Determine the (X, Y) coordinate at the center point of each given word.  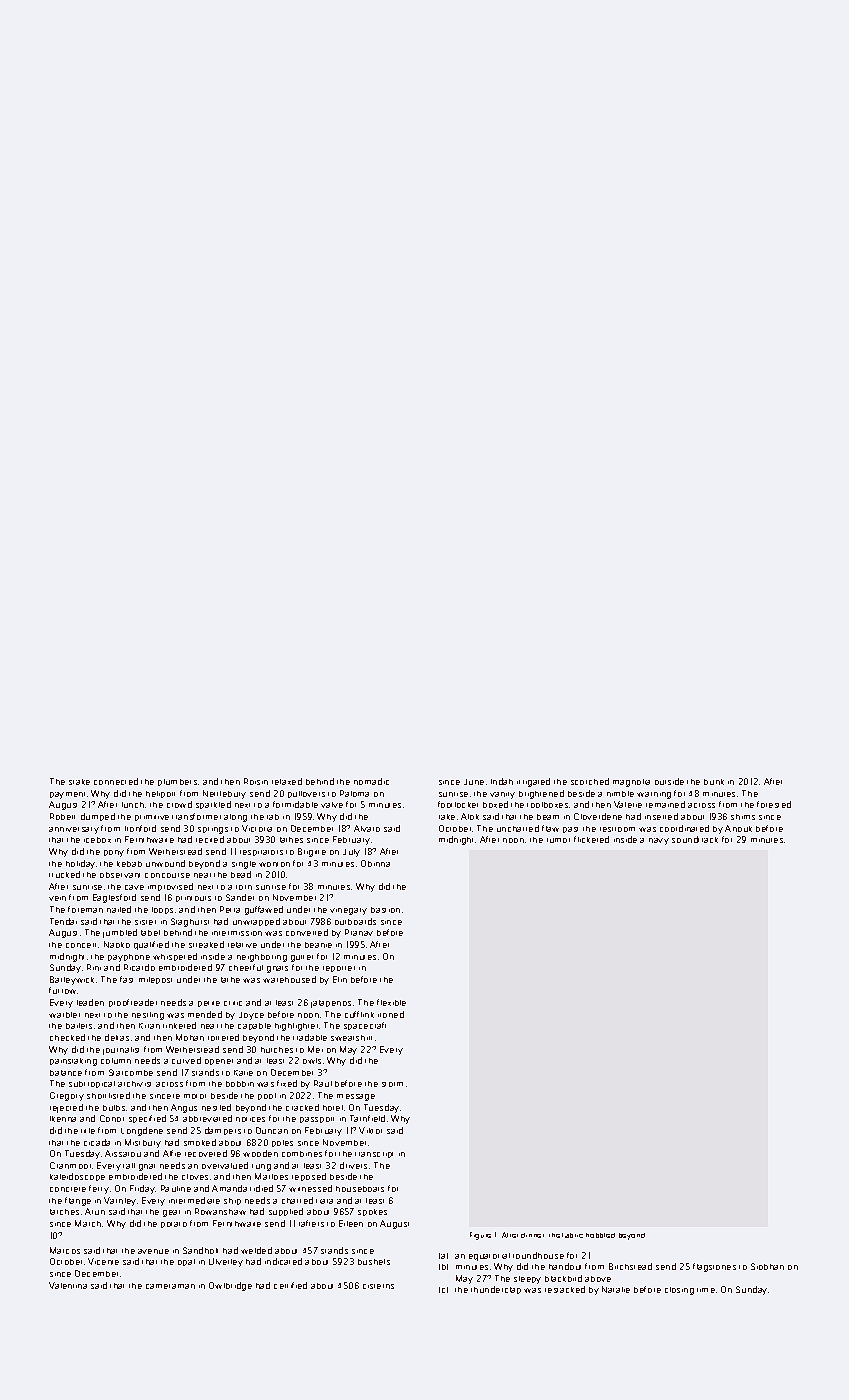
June (474, 782)
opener (219, 1062)
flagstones (714, 1267)
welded (256, 1250)
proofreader (133, 1003)
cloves (195, 1177)
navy (659, 841)
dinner (532, 1235)
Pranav (359, 932)
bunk (714, 782)
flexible (391, 1002)
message (356, 1097)
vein (57, 898)
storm (392, 1084)
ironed (391, 1014)
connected (116, 781)
